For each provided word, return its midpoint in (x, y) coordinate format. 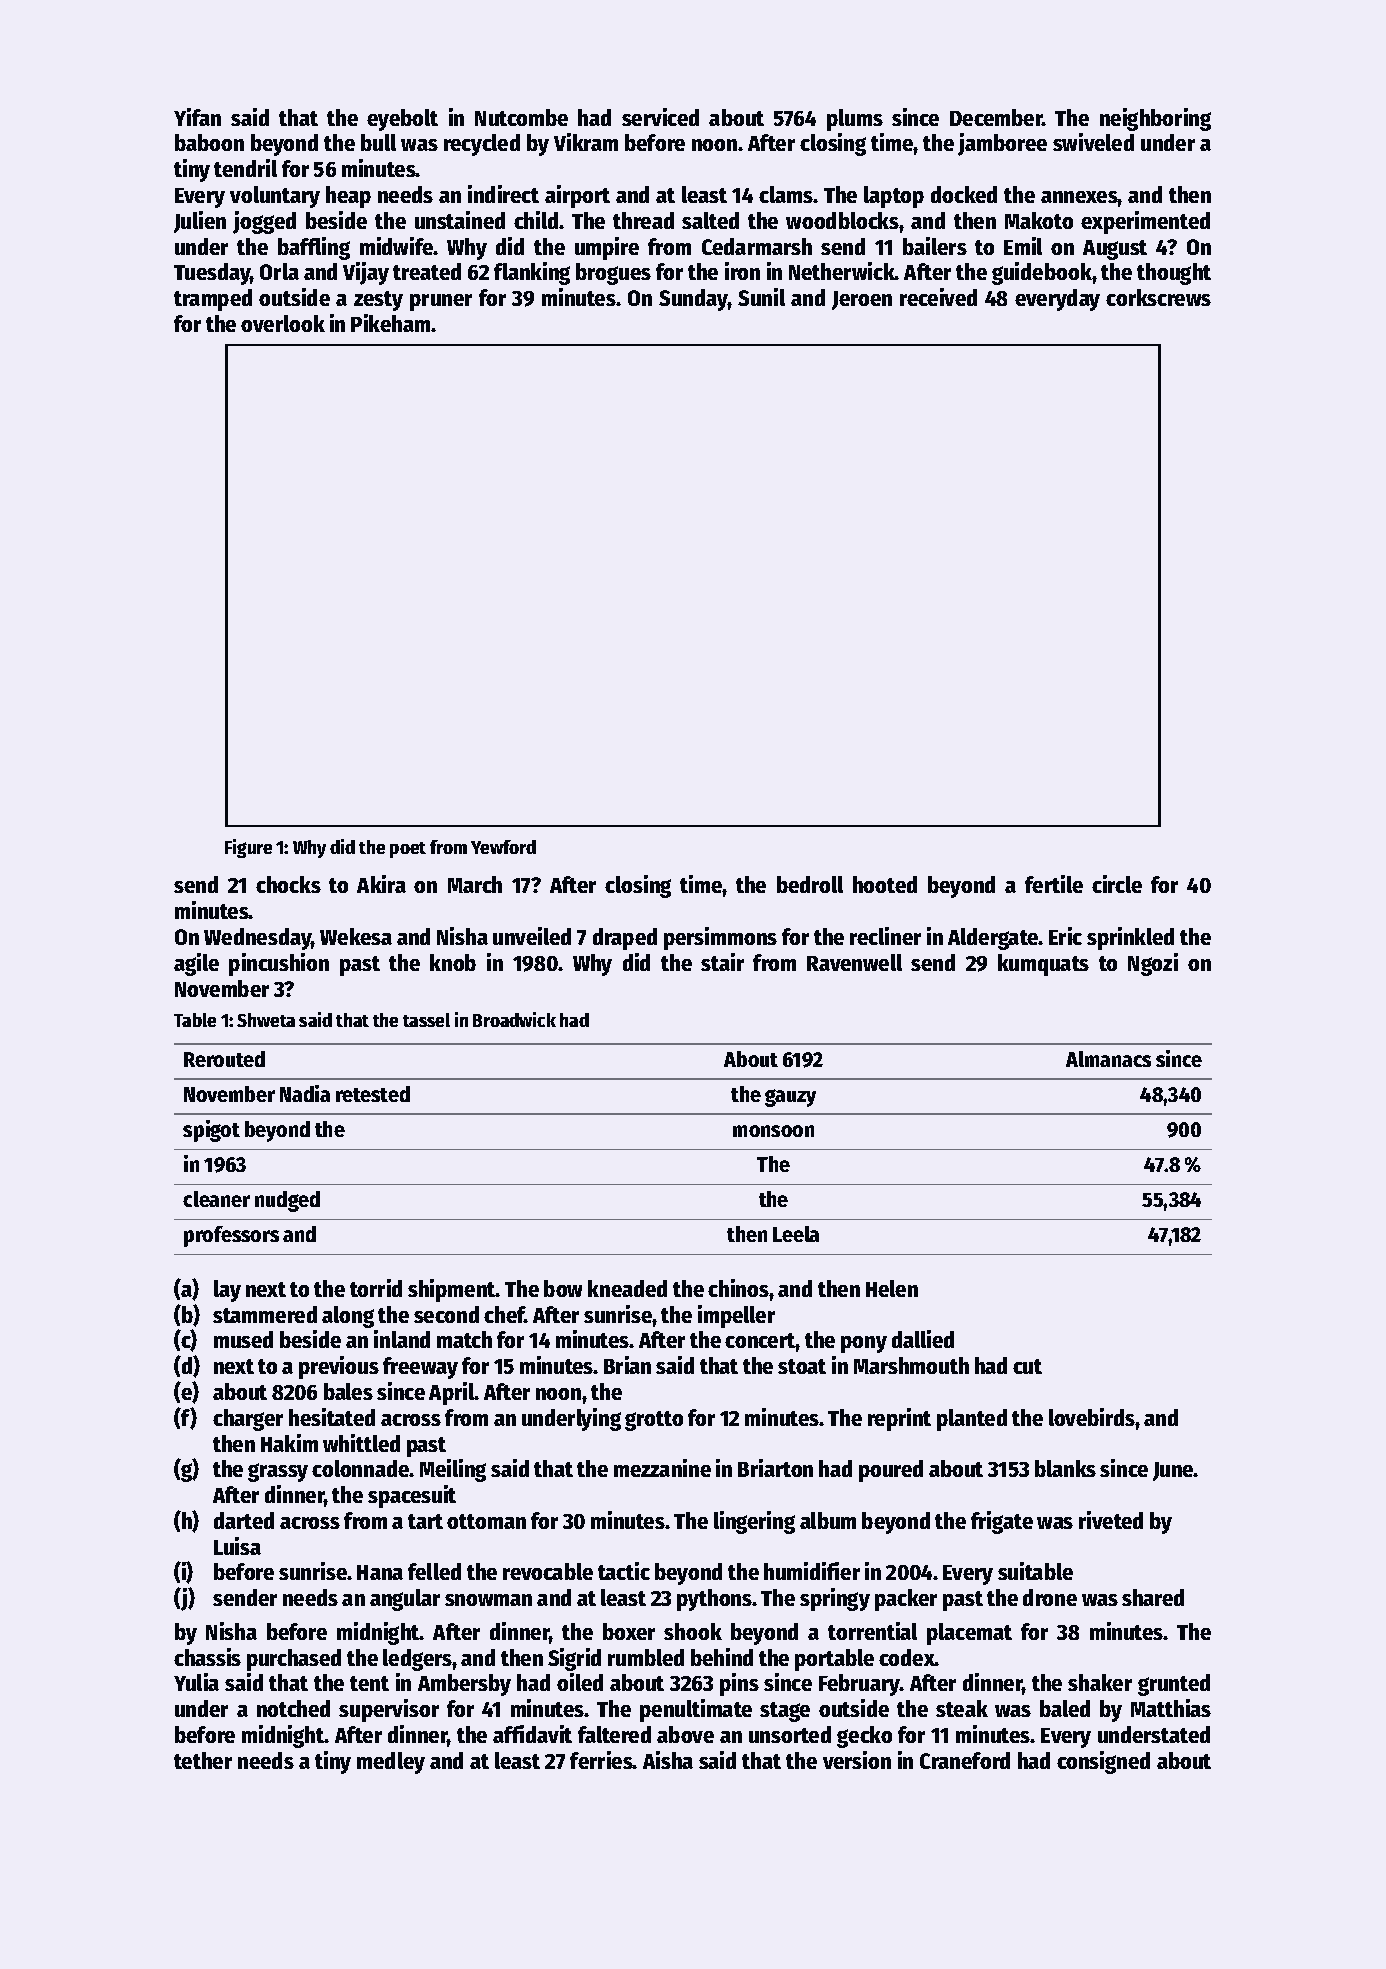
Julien (200, 222)
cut (1027, 1366)
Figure (248, 848)
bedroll (810, 884)
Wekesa (356, 936)
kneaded (627, 1288)
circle (1117, 884)
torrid (376, 1288)
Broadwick (514, 1019)
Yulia (196, 1682)
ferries (601, 1760)
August (1115, 250)
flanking (532, 273)
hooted (885, 884)
